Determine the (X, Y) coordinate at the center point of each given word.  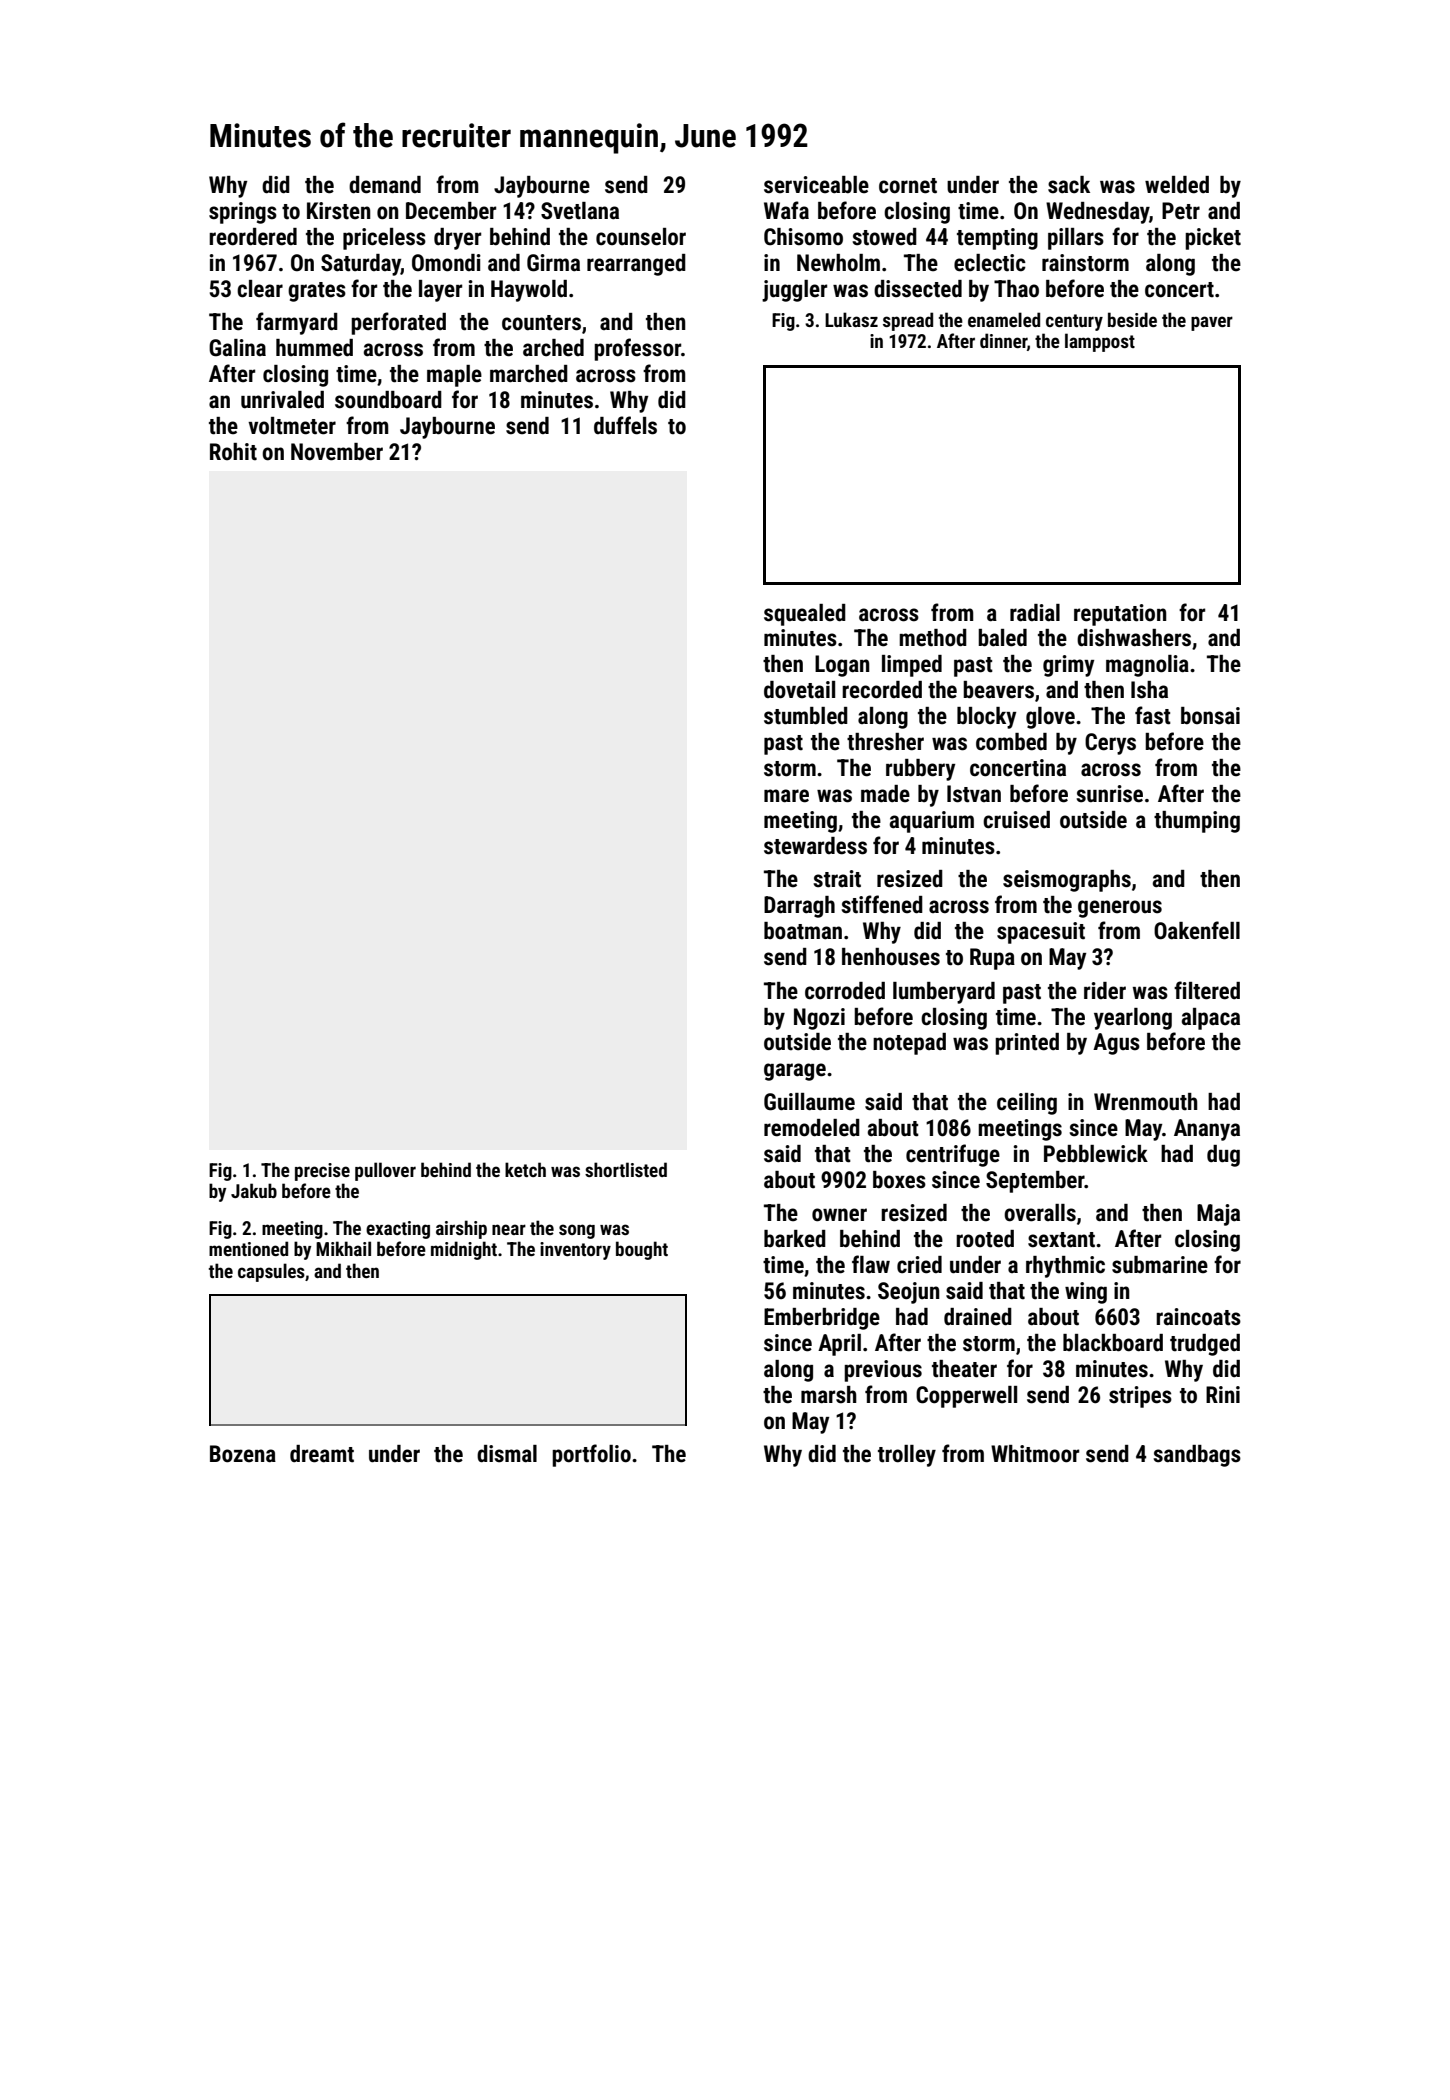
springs (243, 213)
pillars (1076, 239)
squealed (805, 615)
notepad (909, 1044)
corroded (845, 991)
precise (322, 1172)
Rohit (233, 452)
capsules (271, 1272)
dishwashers (1134, 638)
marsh (829, 1395)
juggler (794, 291)
